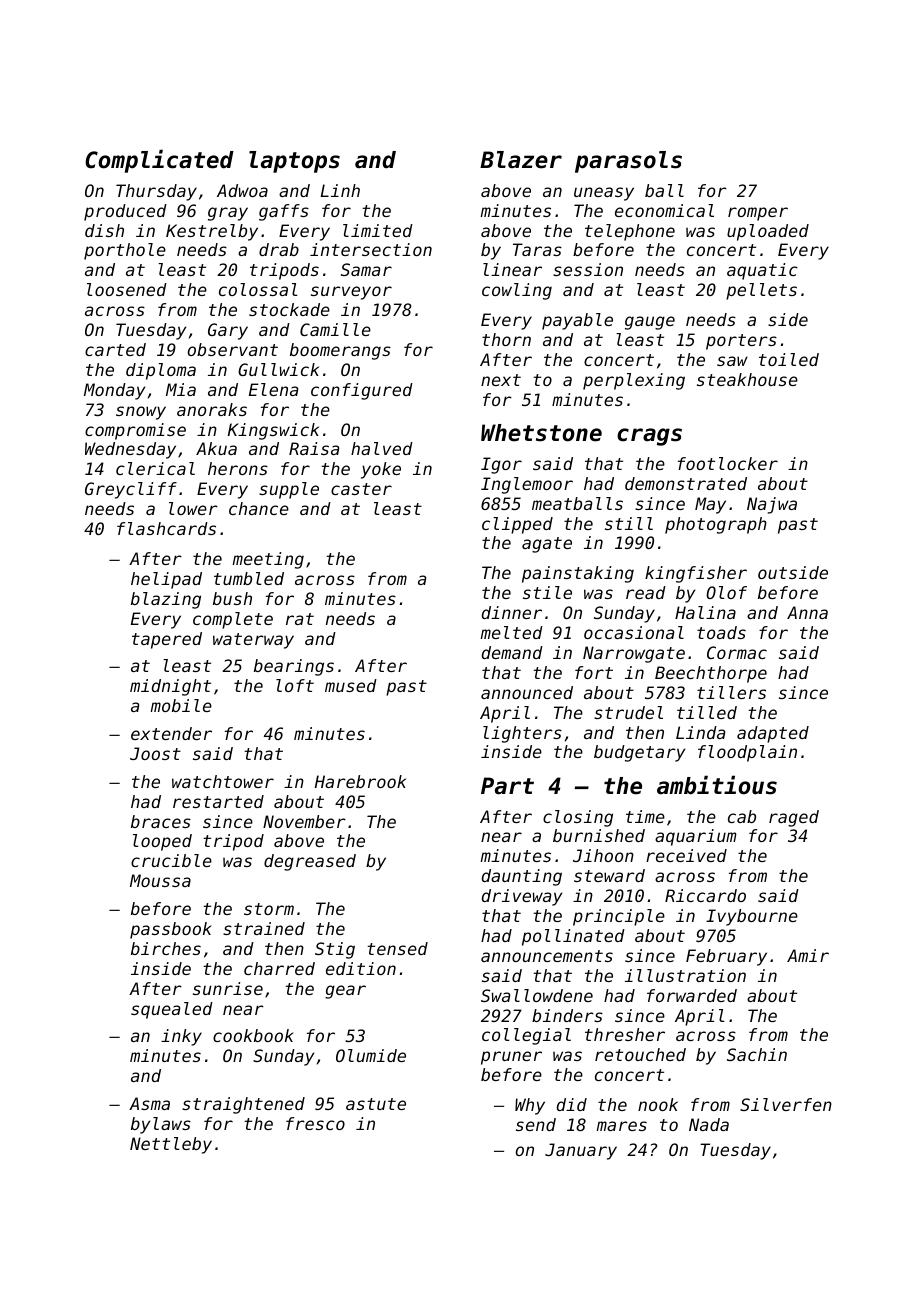 Image resolution: width=918 pixels, height=1303 pixels. What do you see at coordinates (594, 672) in the page?
I see `fort` at bounding box center [594, 672].
